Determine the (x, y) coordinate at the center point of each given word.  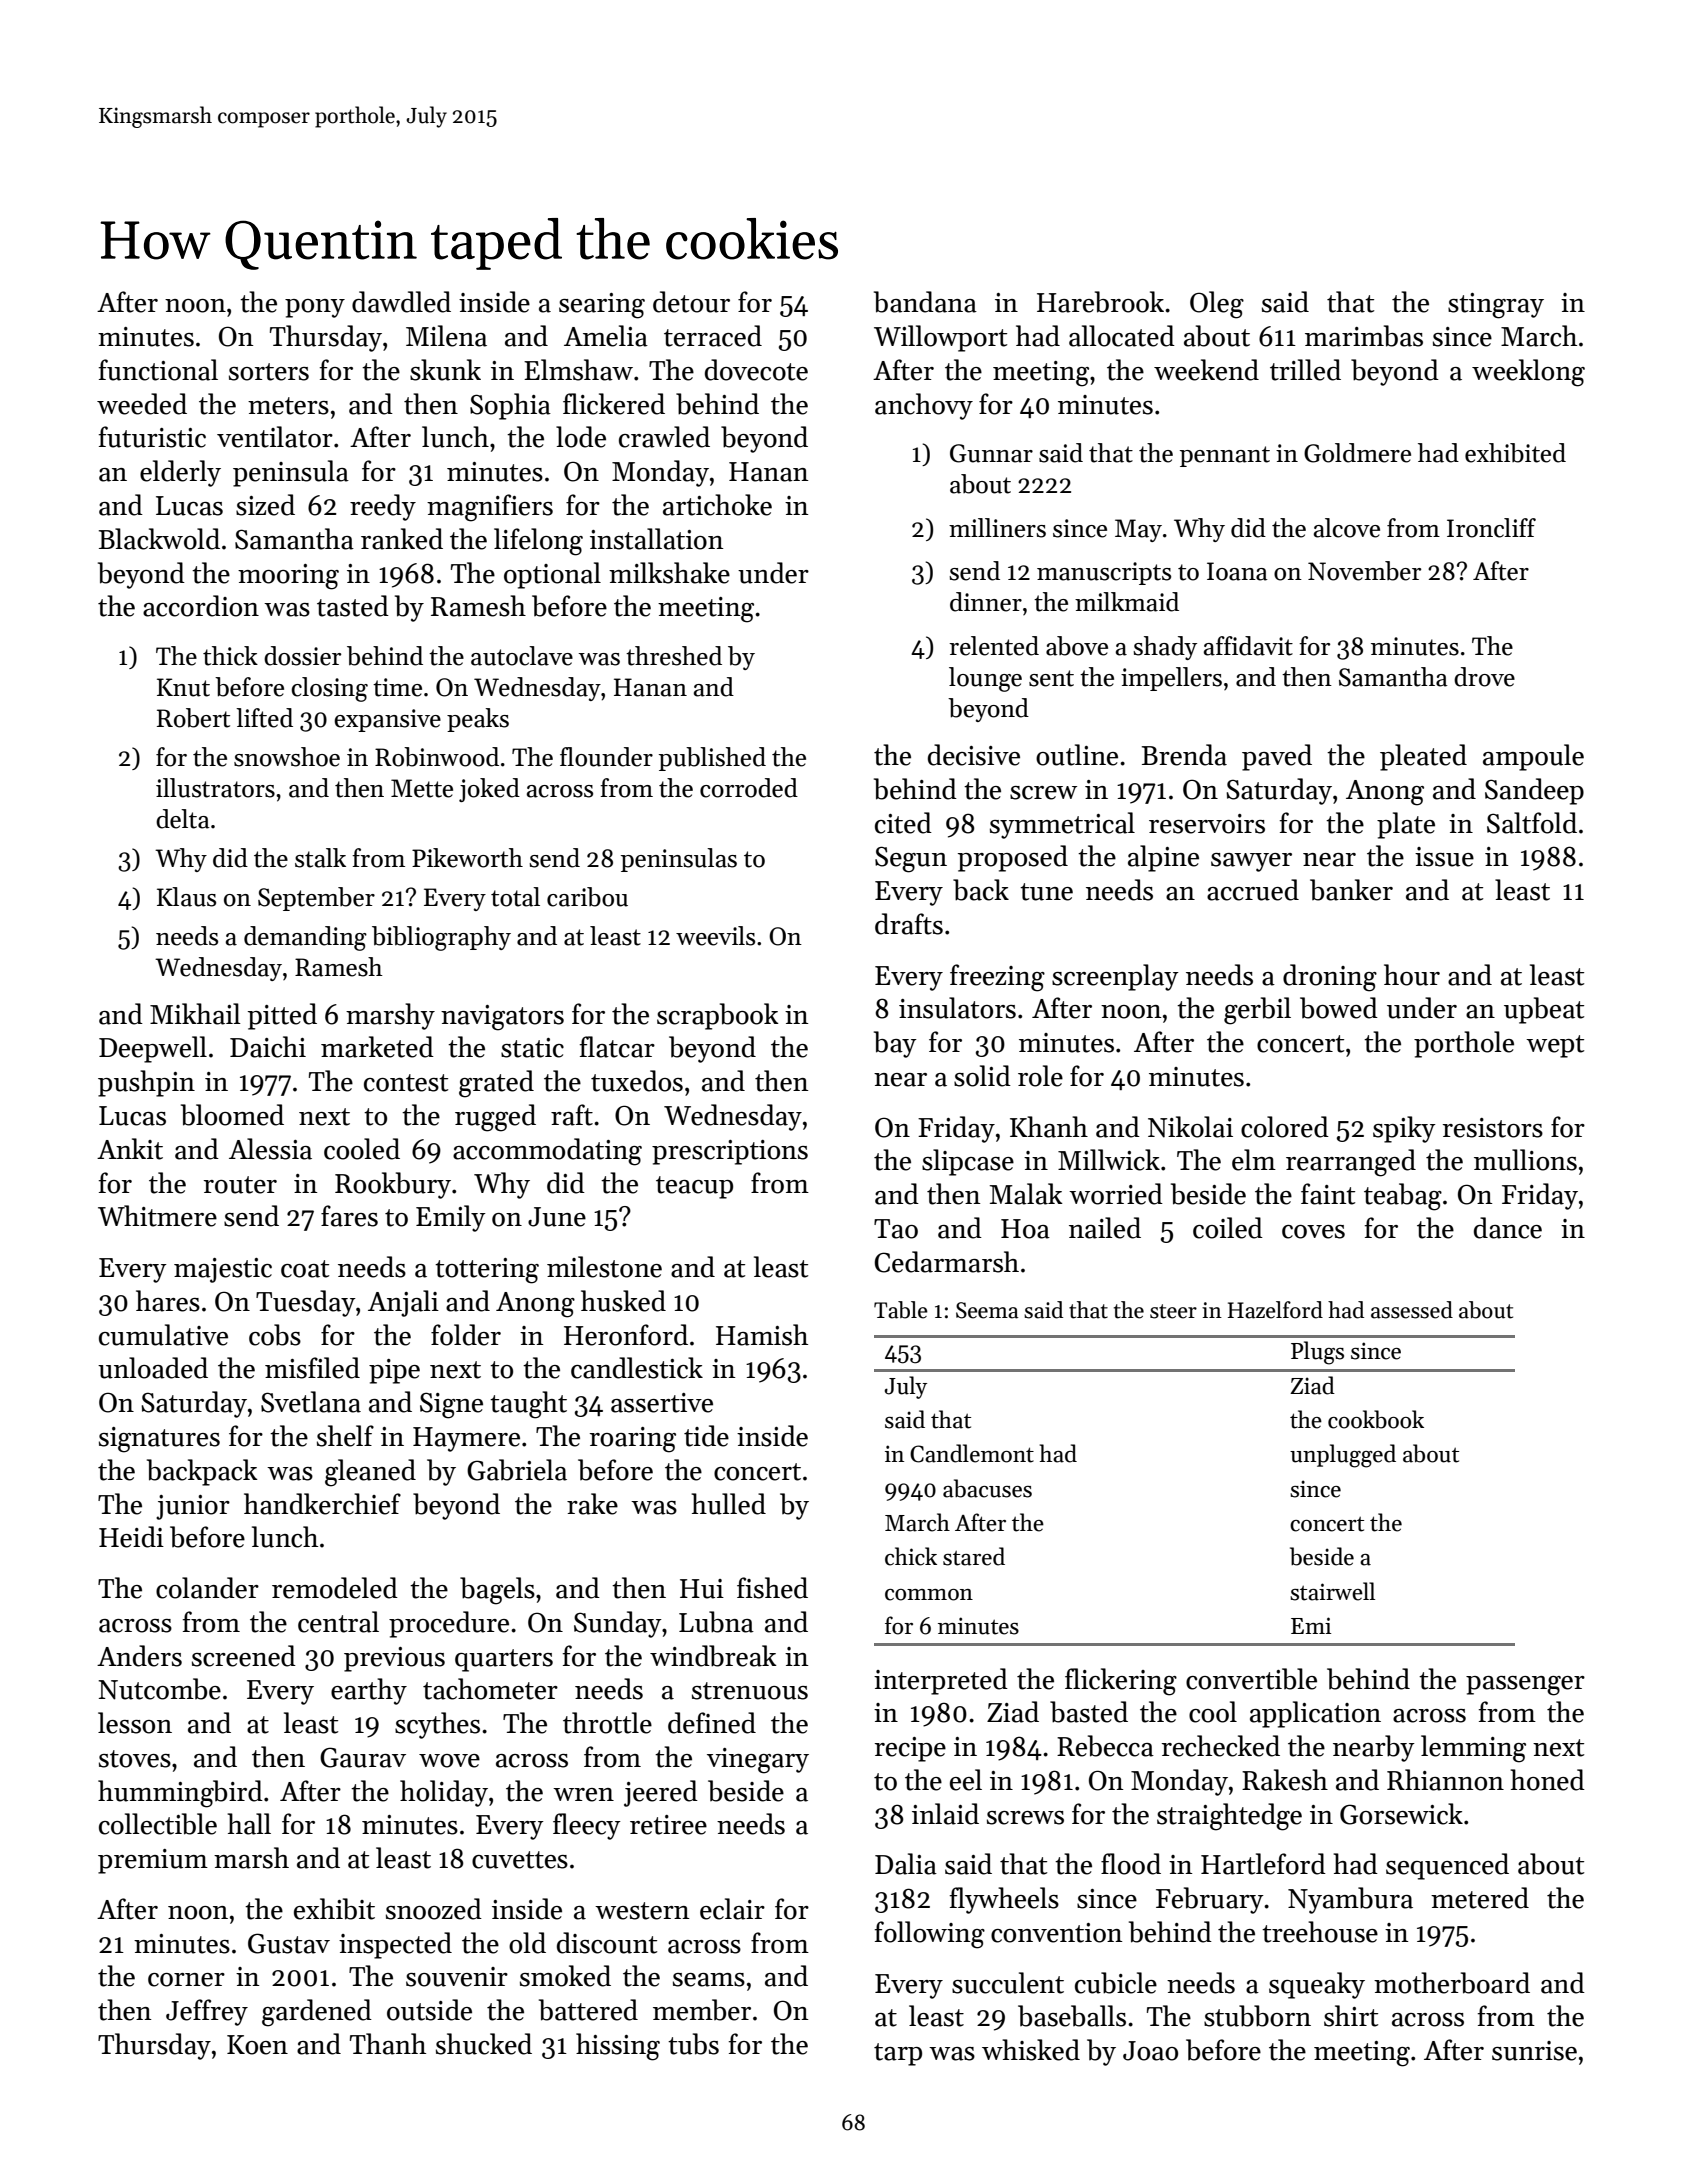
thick (230, 656)
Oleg (1217, 305)
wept (1555, 1046)
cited (903, 823)
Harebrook (1100, 302)
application (1315, 1714)
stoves (135, 1759)
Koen (257, 2045)
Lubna (716, 1622)
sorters (269, 372)
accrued (1253, 890)
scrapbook (718, 1016)
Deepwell (153, 1049)
